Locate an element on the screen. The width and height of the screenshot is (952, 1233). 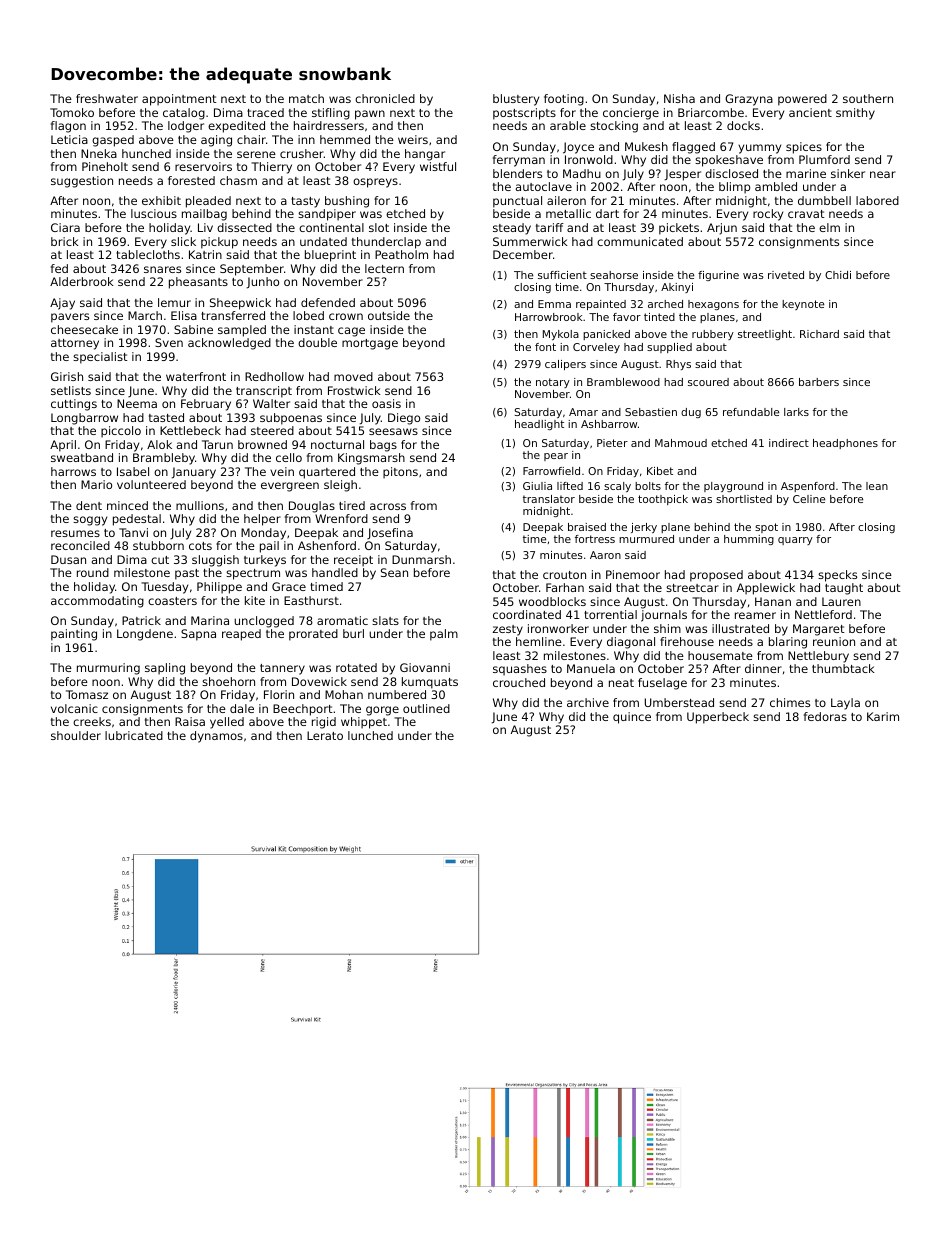
hunched is located at coordinates (146, 153).
